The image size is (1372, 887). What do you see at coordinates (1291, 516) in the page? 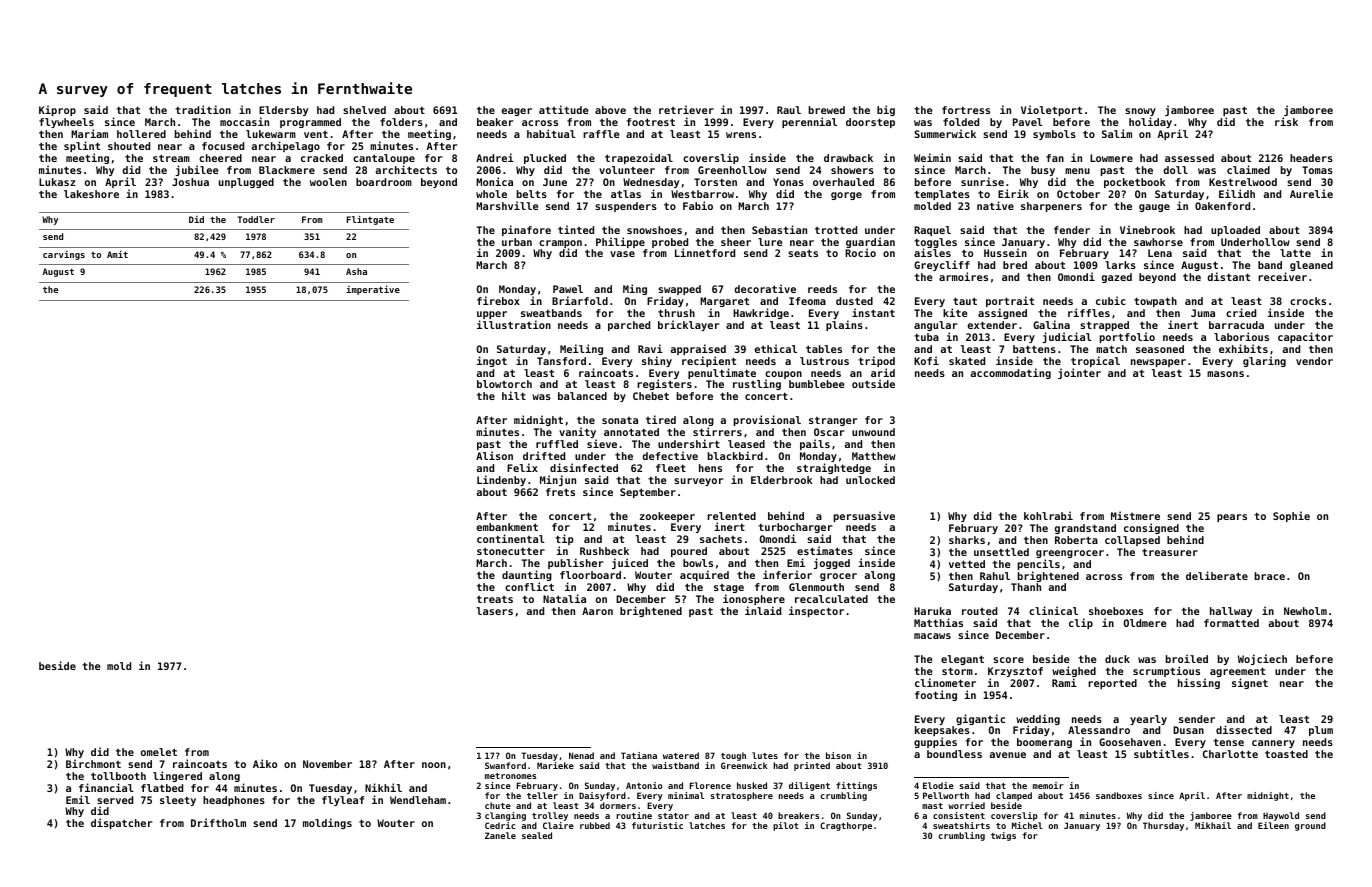
I see `Sophie` at bounding box center [1291, 516].
